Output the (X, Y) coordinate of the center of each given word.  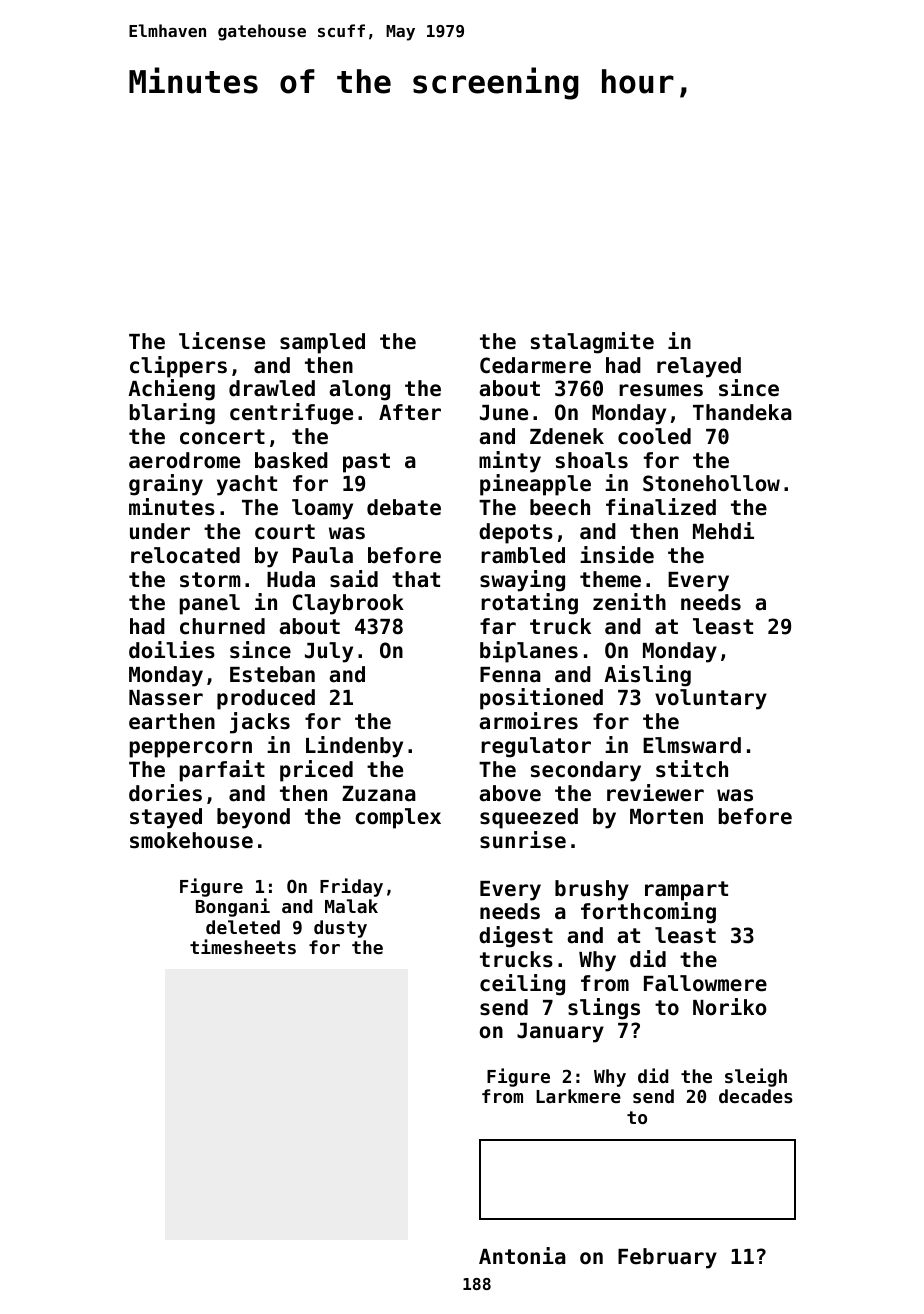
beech (560, 507)
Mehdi (723, 531)
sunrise (523, 840)
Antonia (522, 1256)
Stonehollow (711, 483)
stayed (166, 818)
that (416, 579)
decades (756, 1096)
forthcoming (648, 913)
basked (291, 460)
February (667, 1258)
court (285, 532)
